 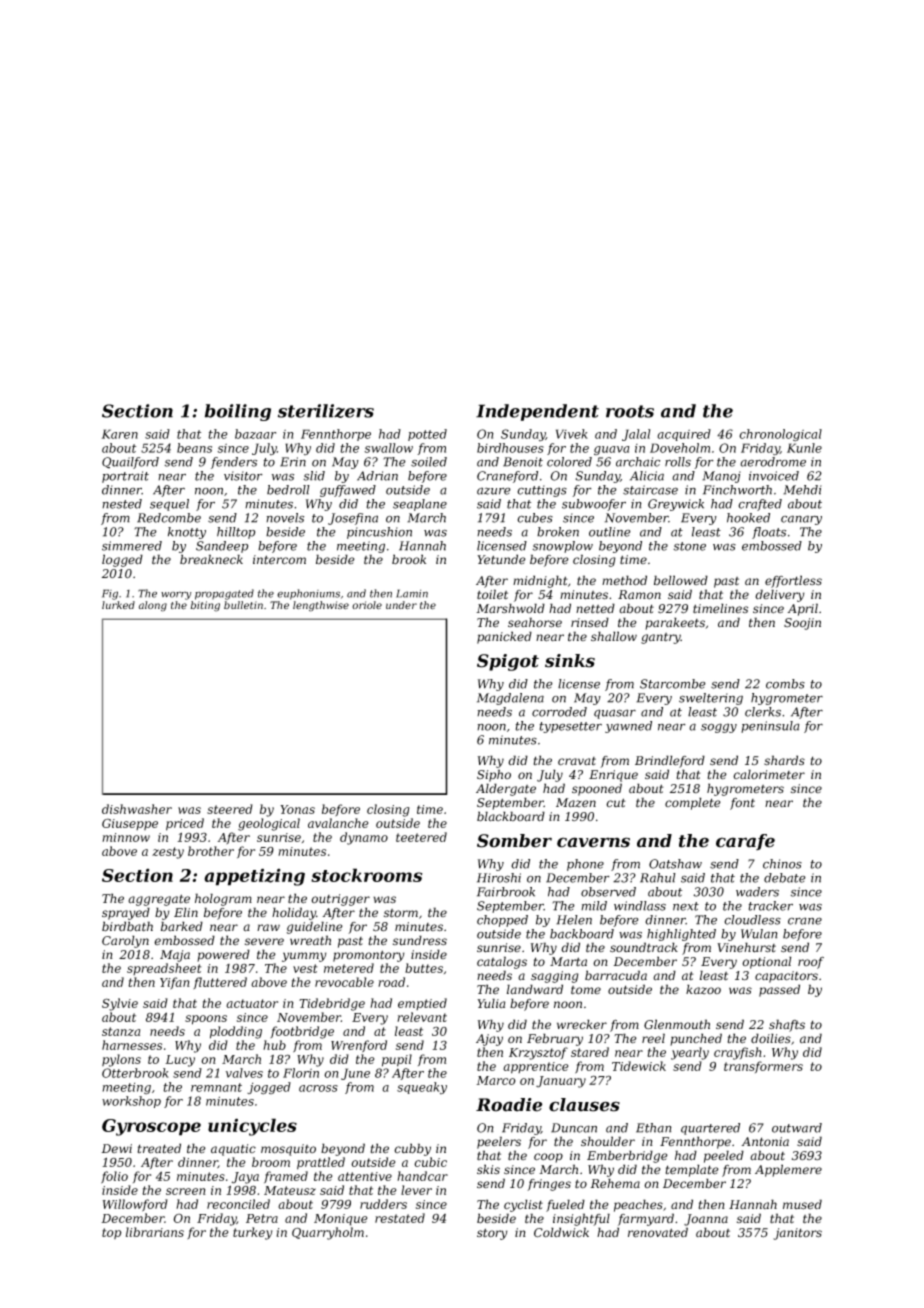 I want to click on staircase, so click(x=650, y=490).
